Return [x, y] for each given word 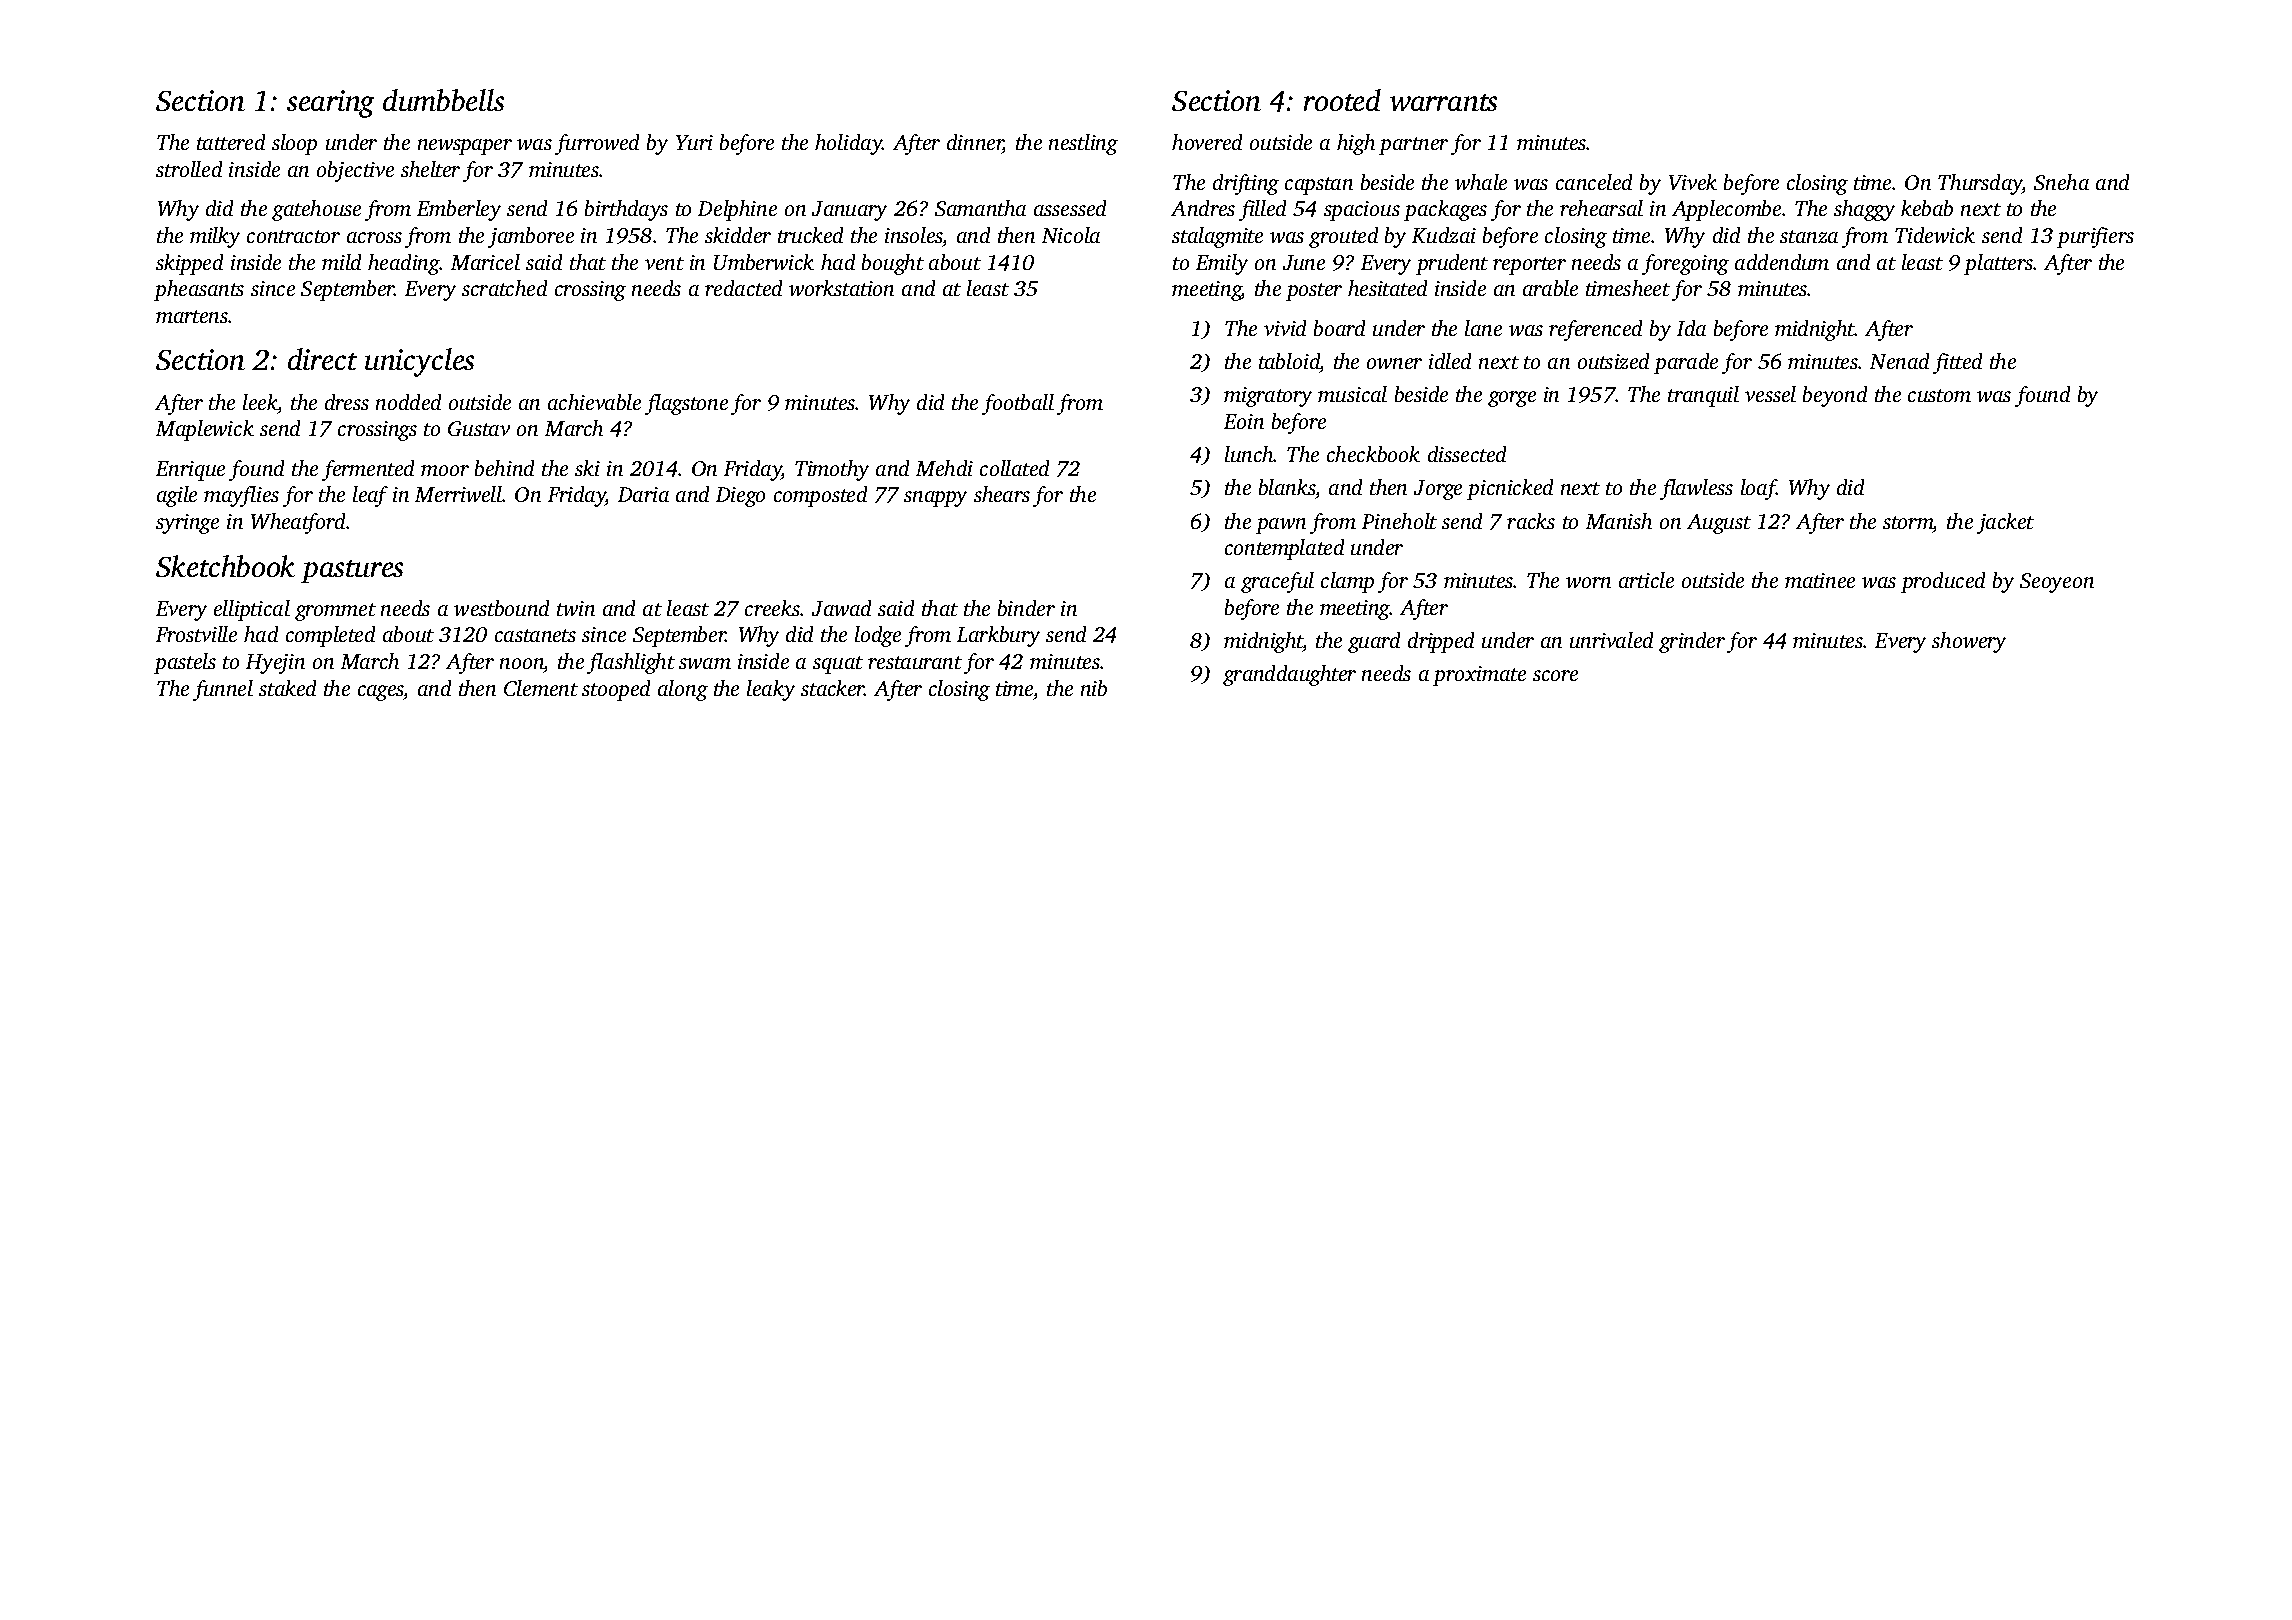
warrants [1443, 102]
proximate [1479, 676]
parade [1686, 363]
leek [260, 402]
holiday [849, 144]
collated [1014, 468]
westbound [501, 608]
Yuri [694, 142]
